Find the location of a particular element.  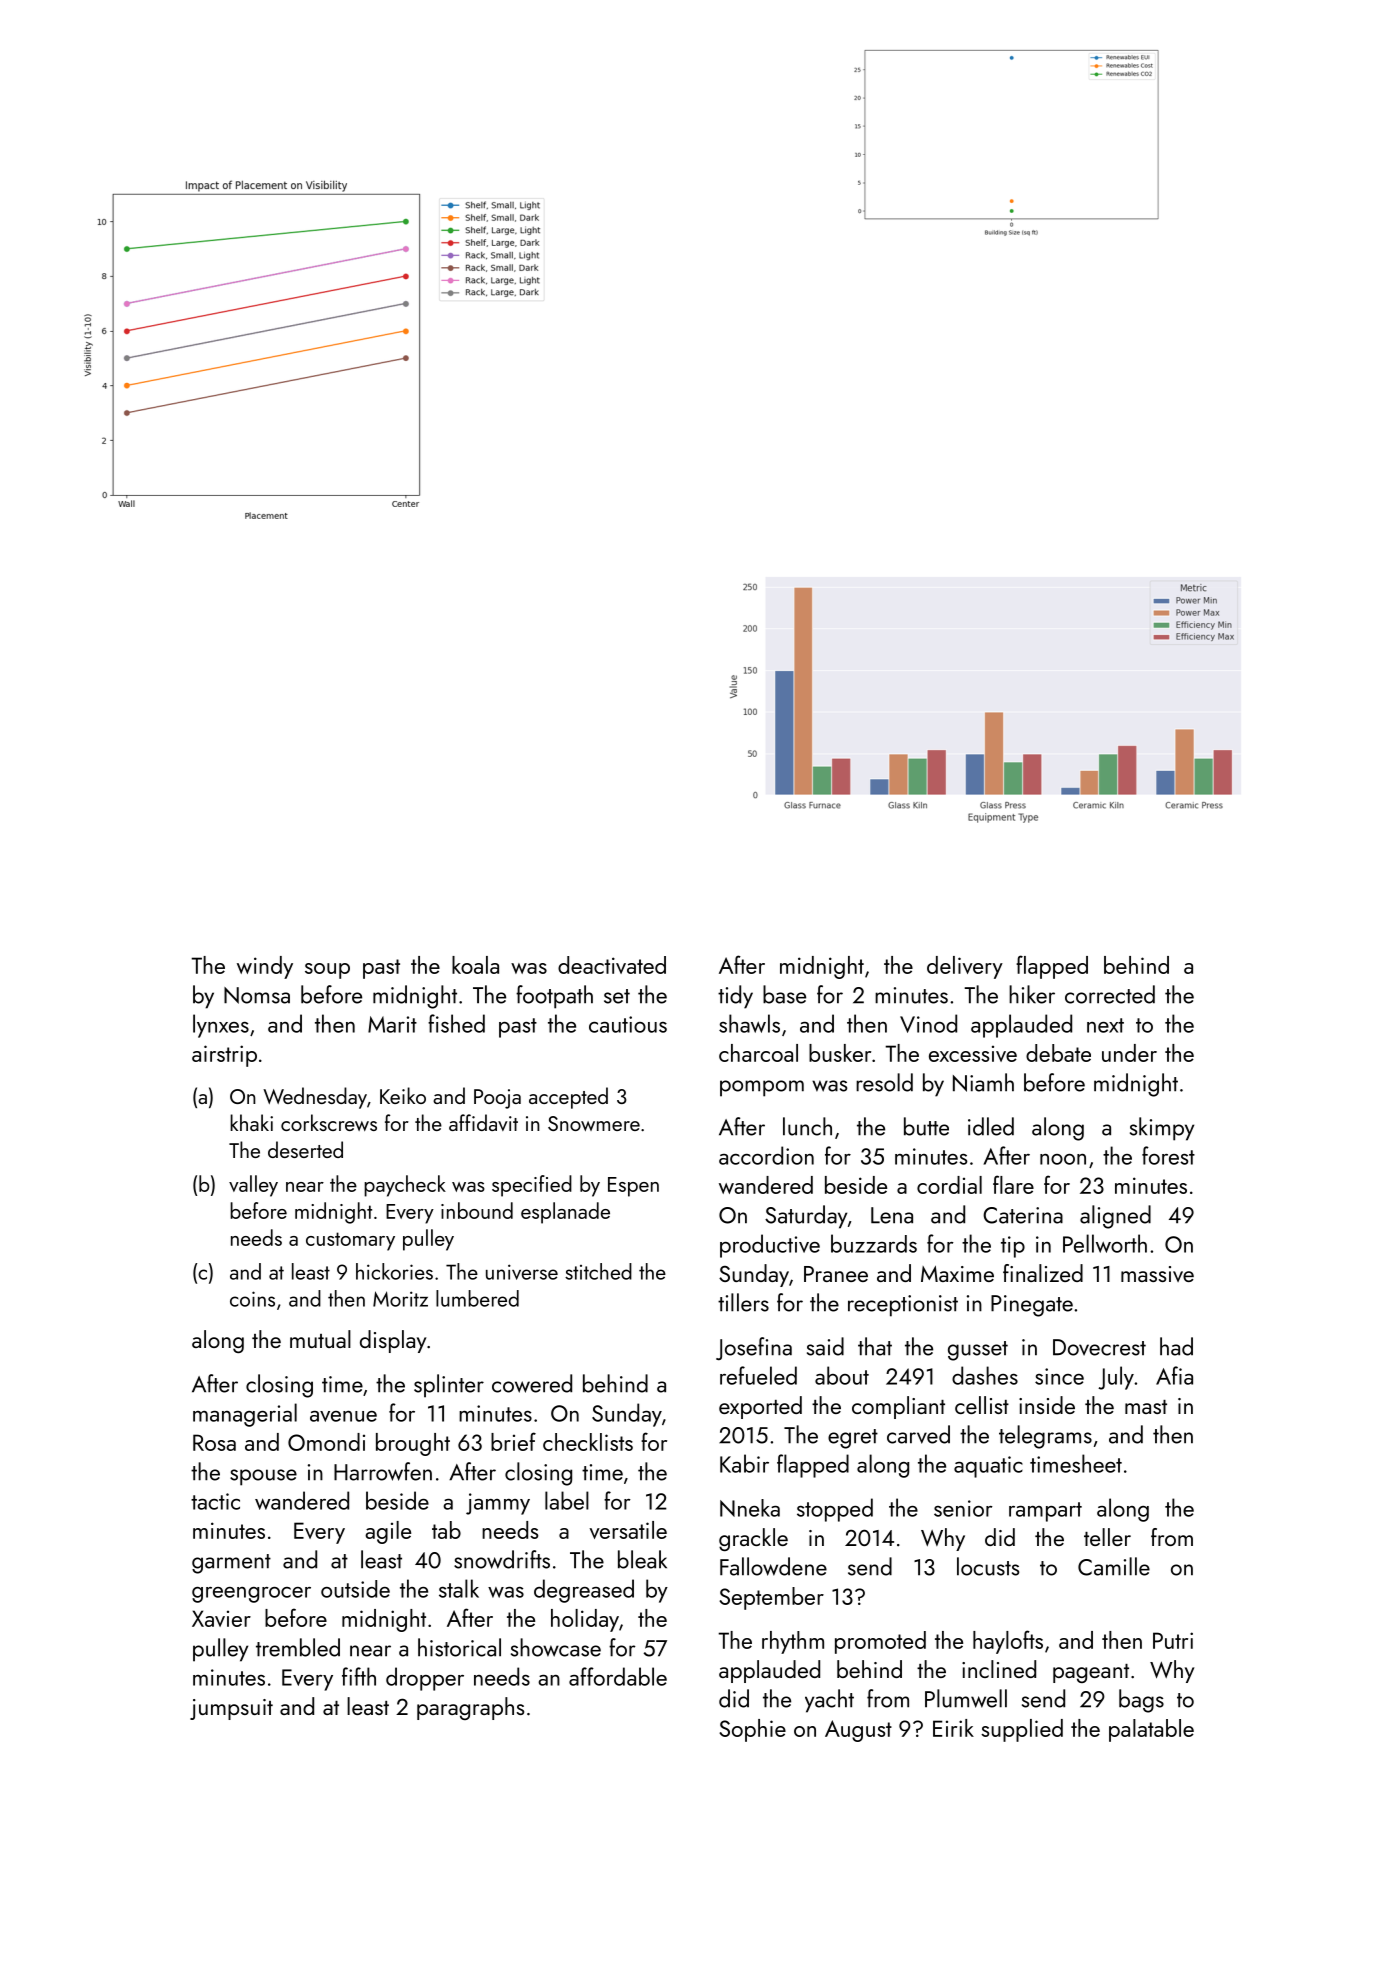

massive is located at coordinates (1157, 1274).
